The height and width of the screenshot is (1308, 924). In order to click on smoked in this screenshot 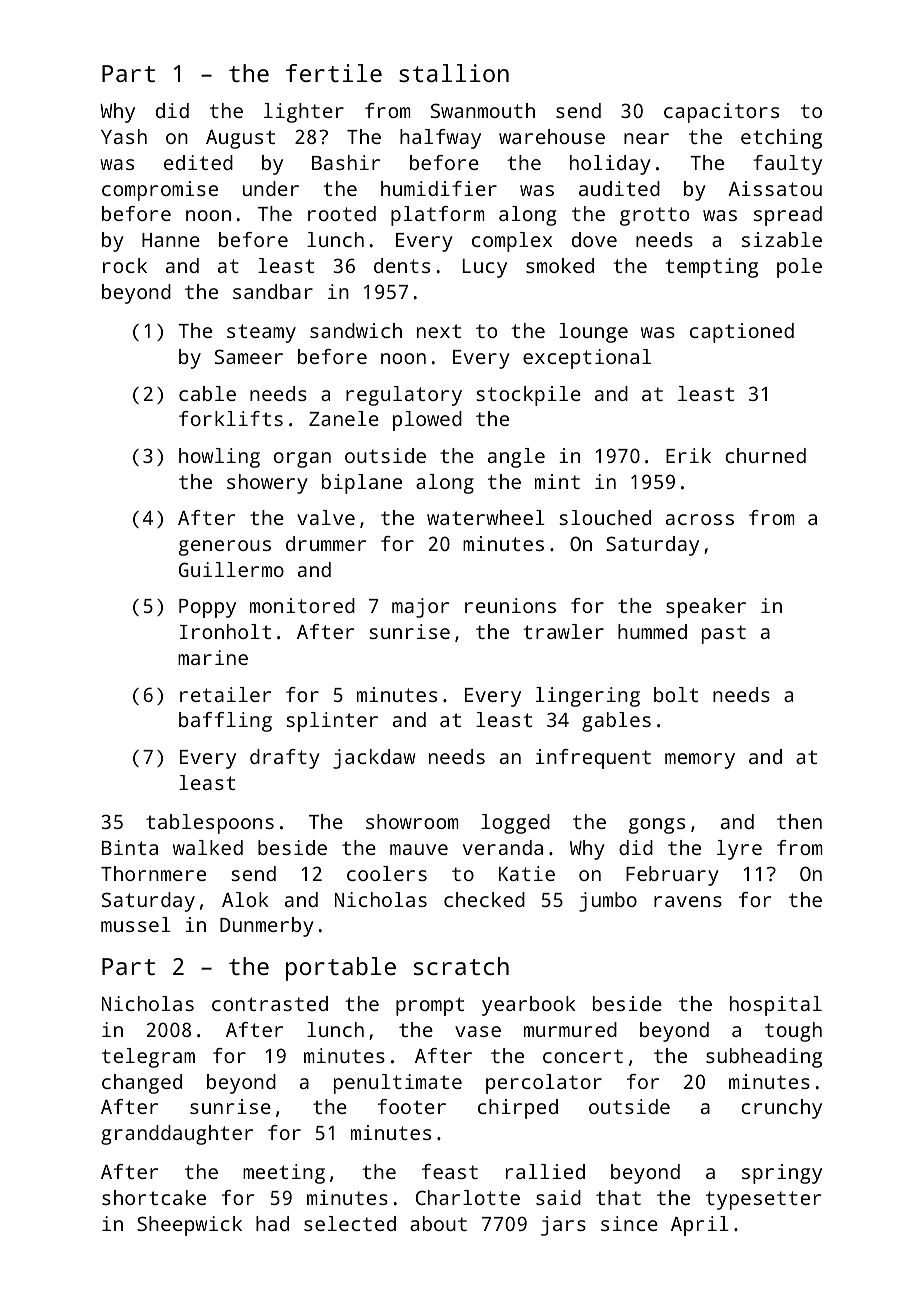, I will do `click(560, 265)`.
